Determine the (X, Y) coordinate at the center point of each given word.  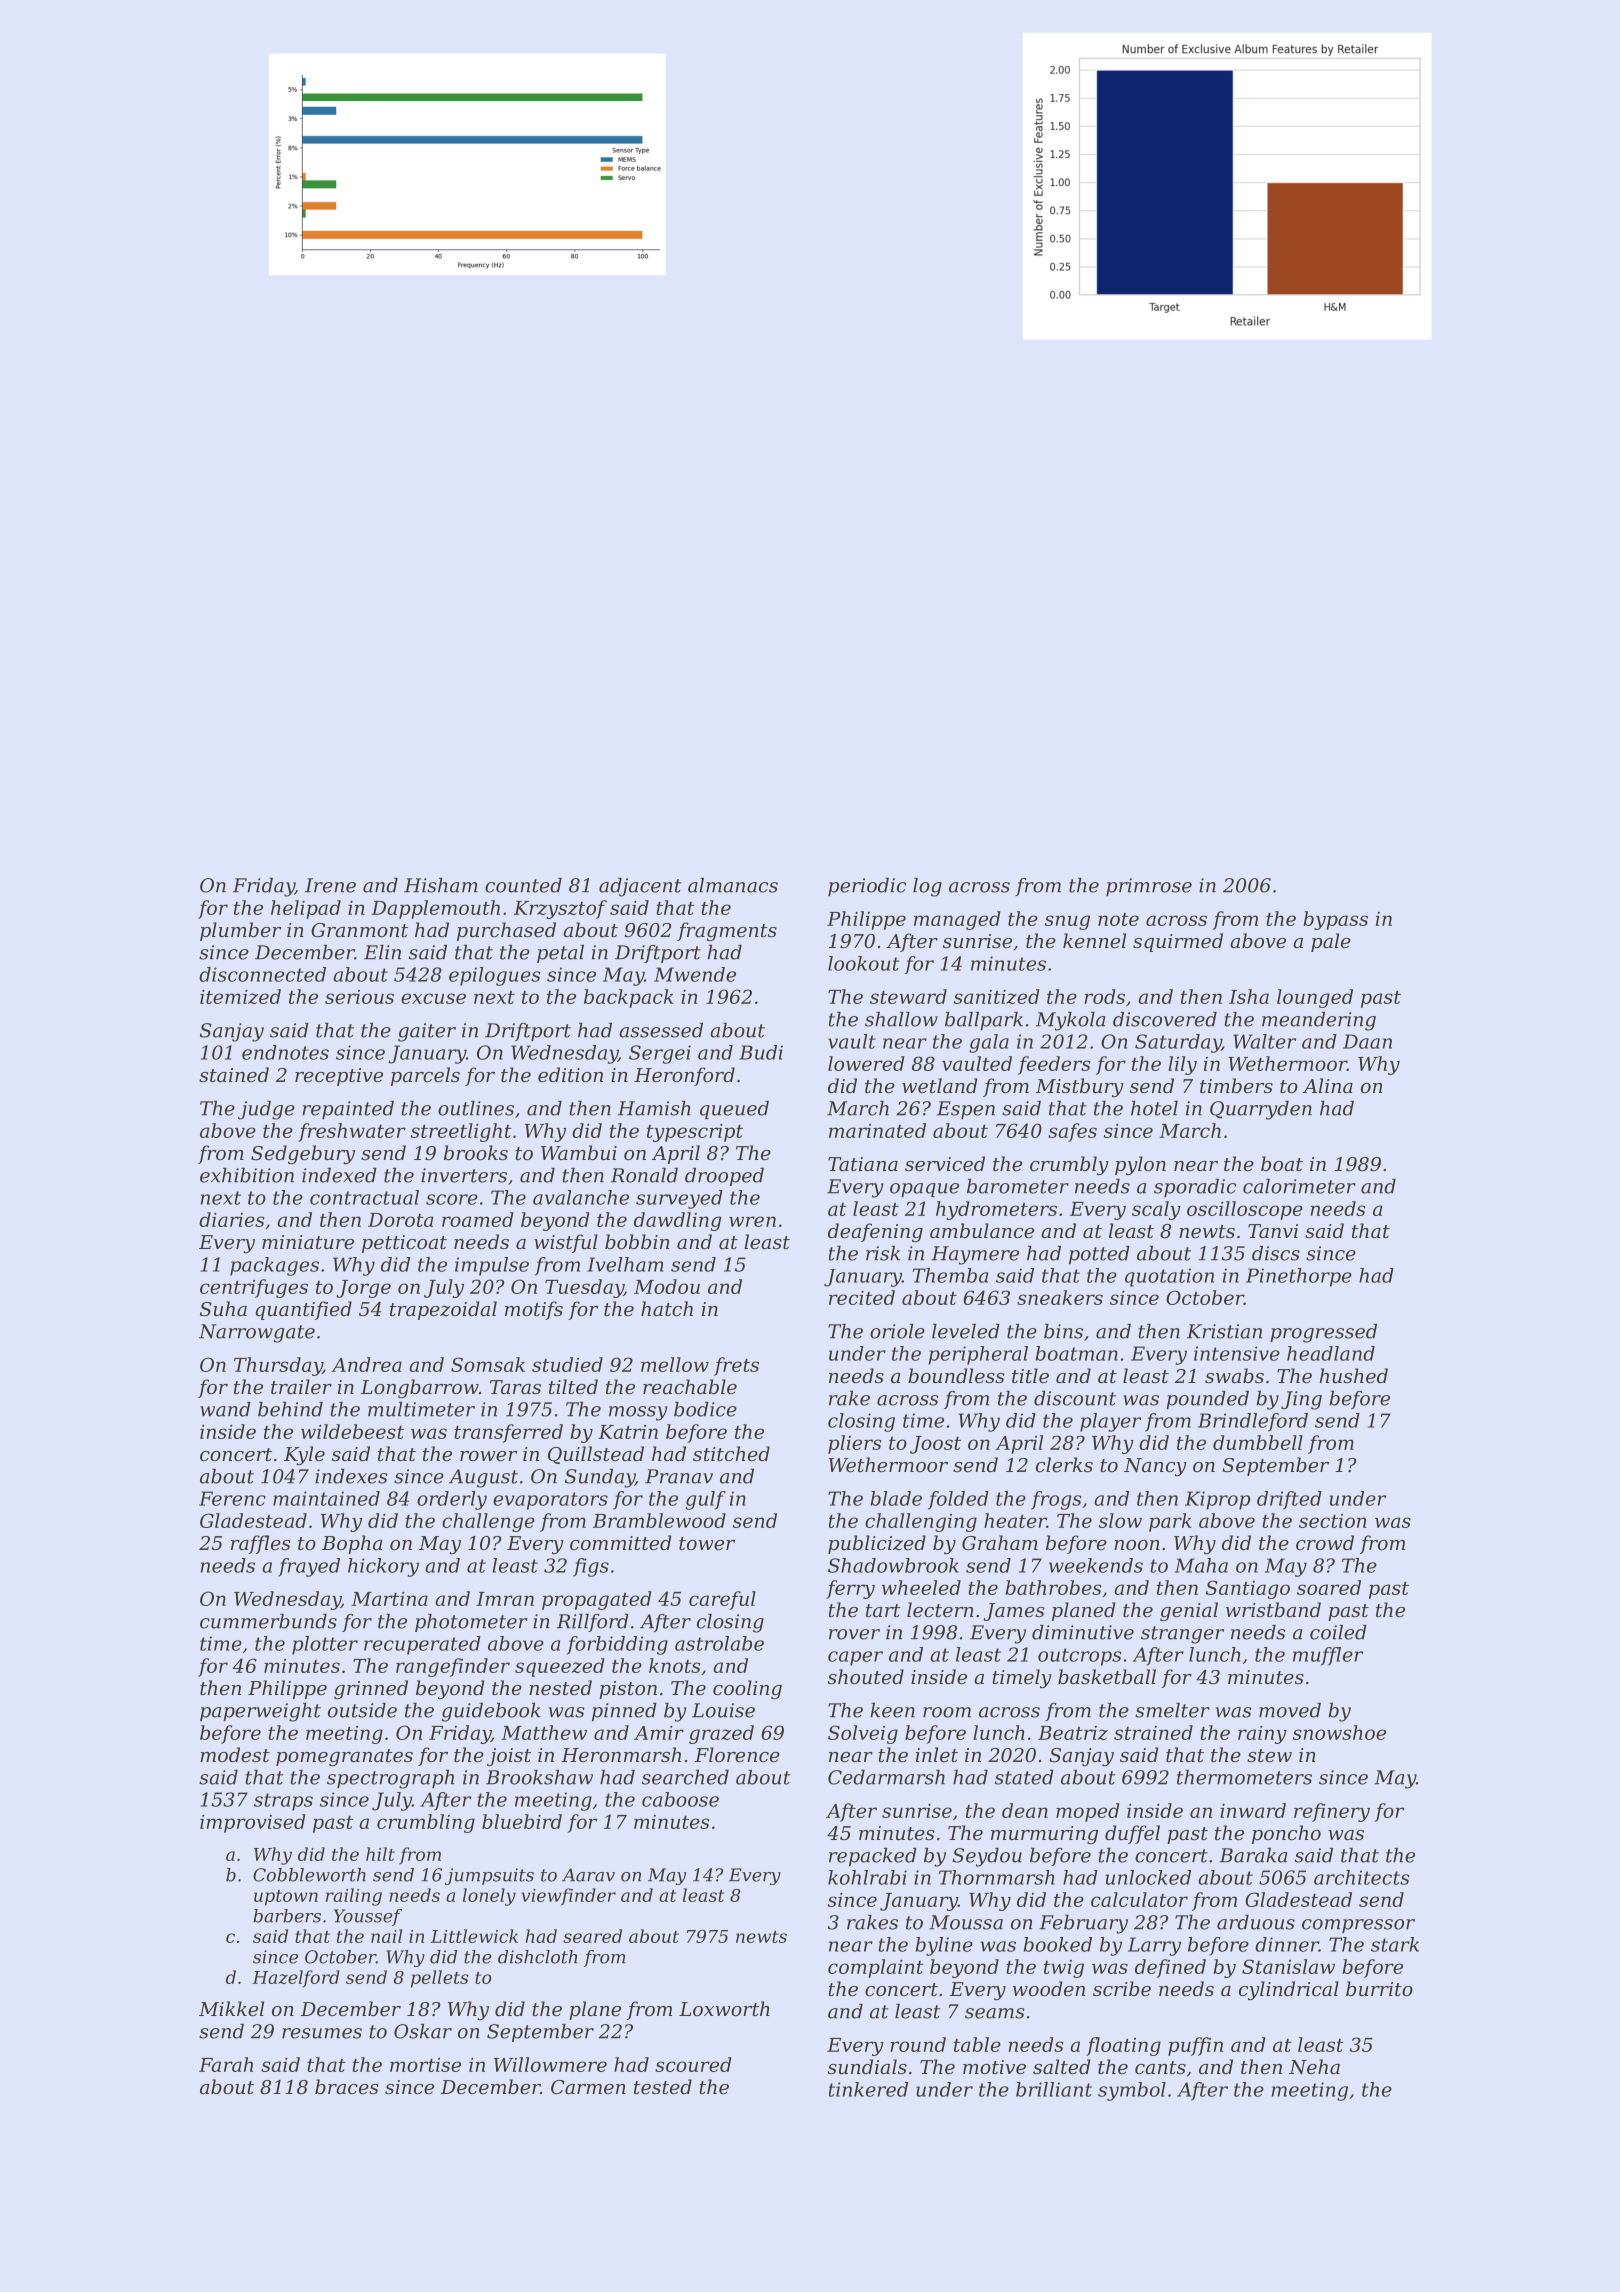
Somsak (488, 1364)
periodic (867, 887)
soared (1329, 1587)
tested (663, 2086)
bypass (1335, 920)
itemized (240, 996)
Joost (935, 1445)
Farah (226, 2064)
